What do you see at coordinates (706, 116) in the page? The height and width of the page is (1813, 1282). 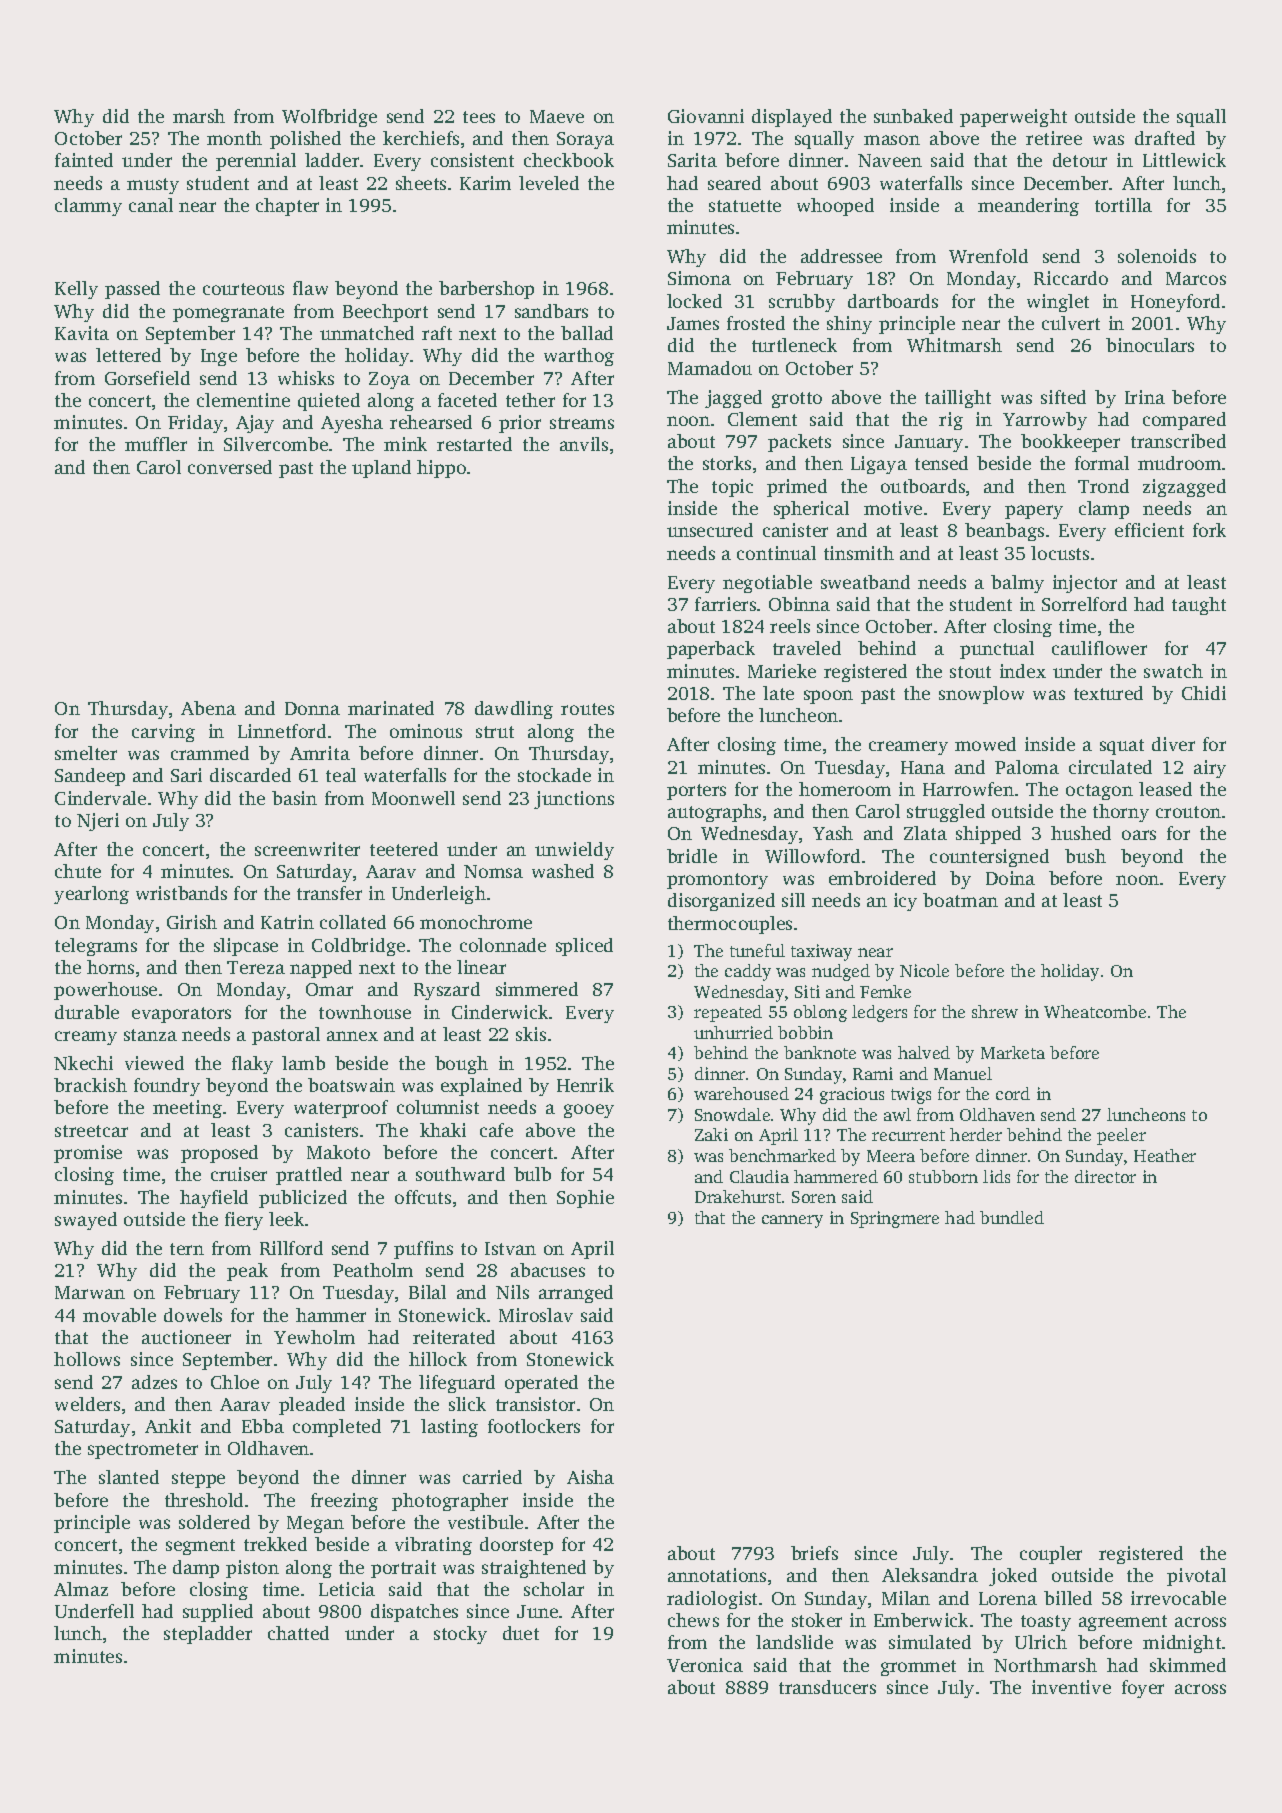 I see `Giovanni` at bounding box center [706, 116].
